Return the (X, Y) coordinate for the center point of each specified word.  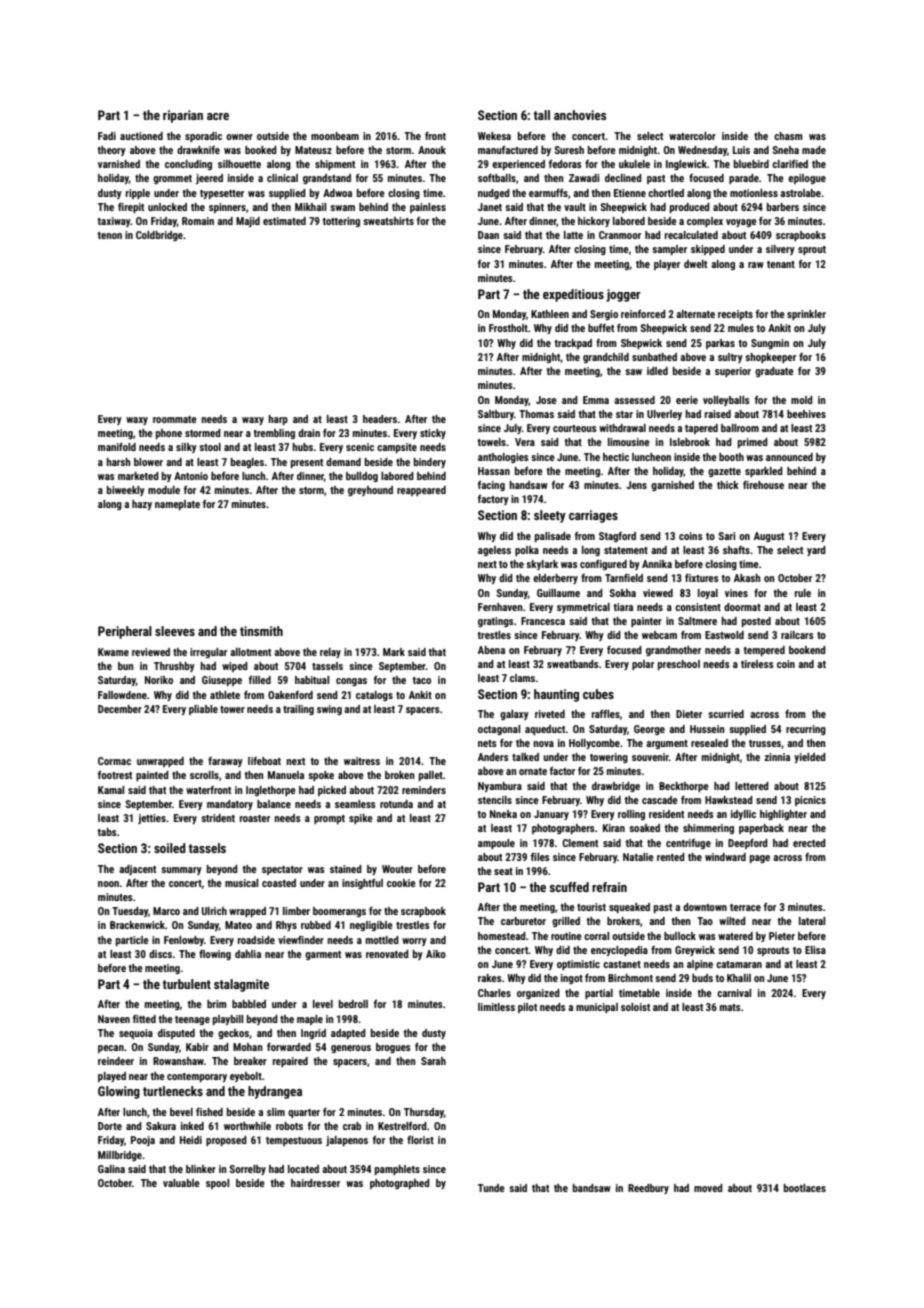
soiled (170, 848)
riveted (550, 714)
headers (380, 419)
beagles (247, 463)
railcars (797, 635)
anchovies (580, 115)
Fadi (107, 136)
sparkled (764, 472)
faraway (225, 762)
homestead (502, 936)
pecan (111, 1049)
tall (541, 115)
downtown (705, 907)
